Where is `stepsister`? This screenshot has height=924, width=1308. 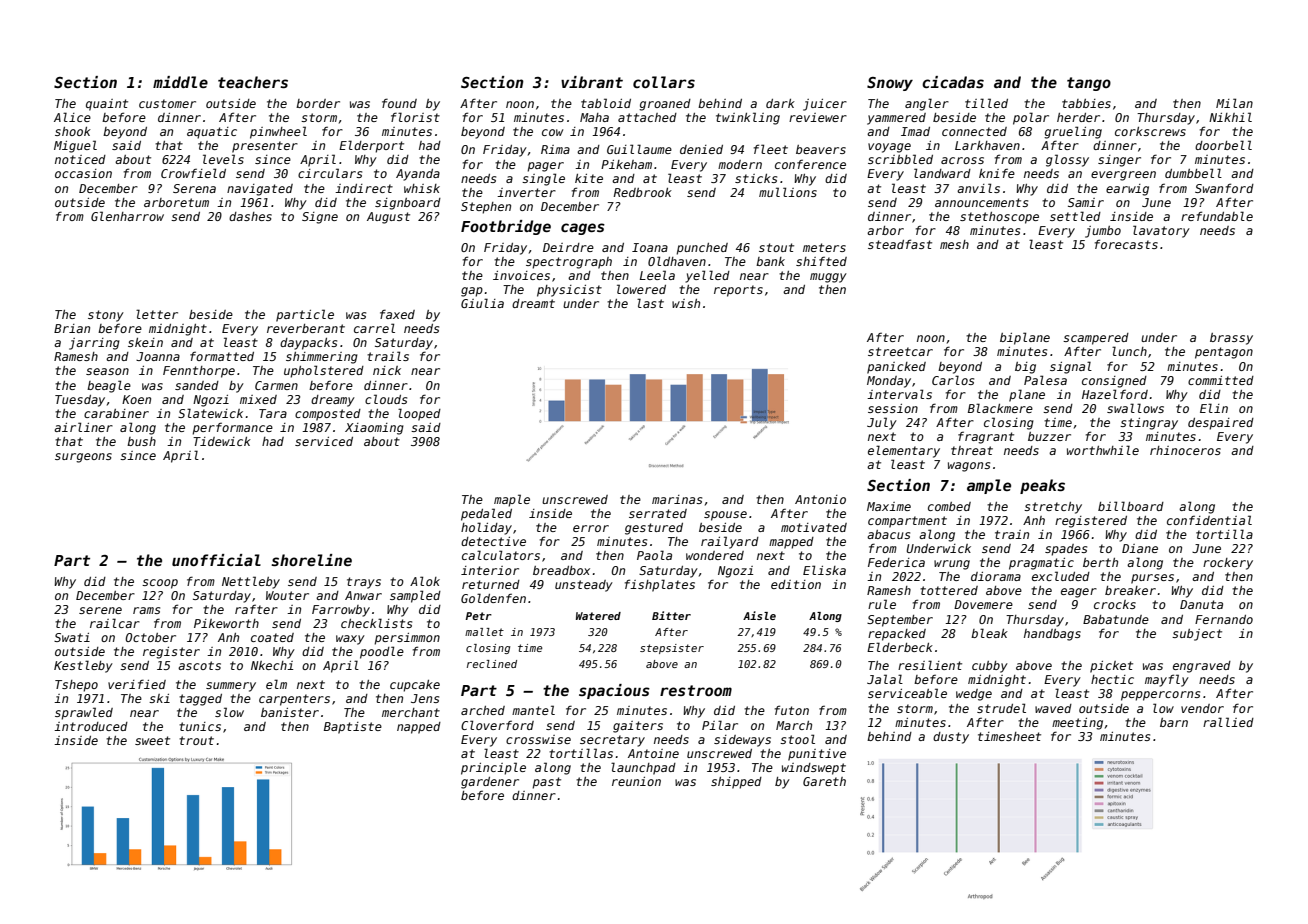 stepsister is located at coordinates (672, 649).
